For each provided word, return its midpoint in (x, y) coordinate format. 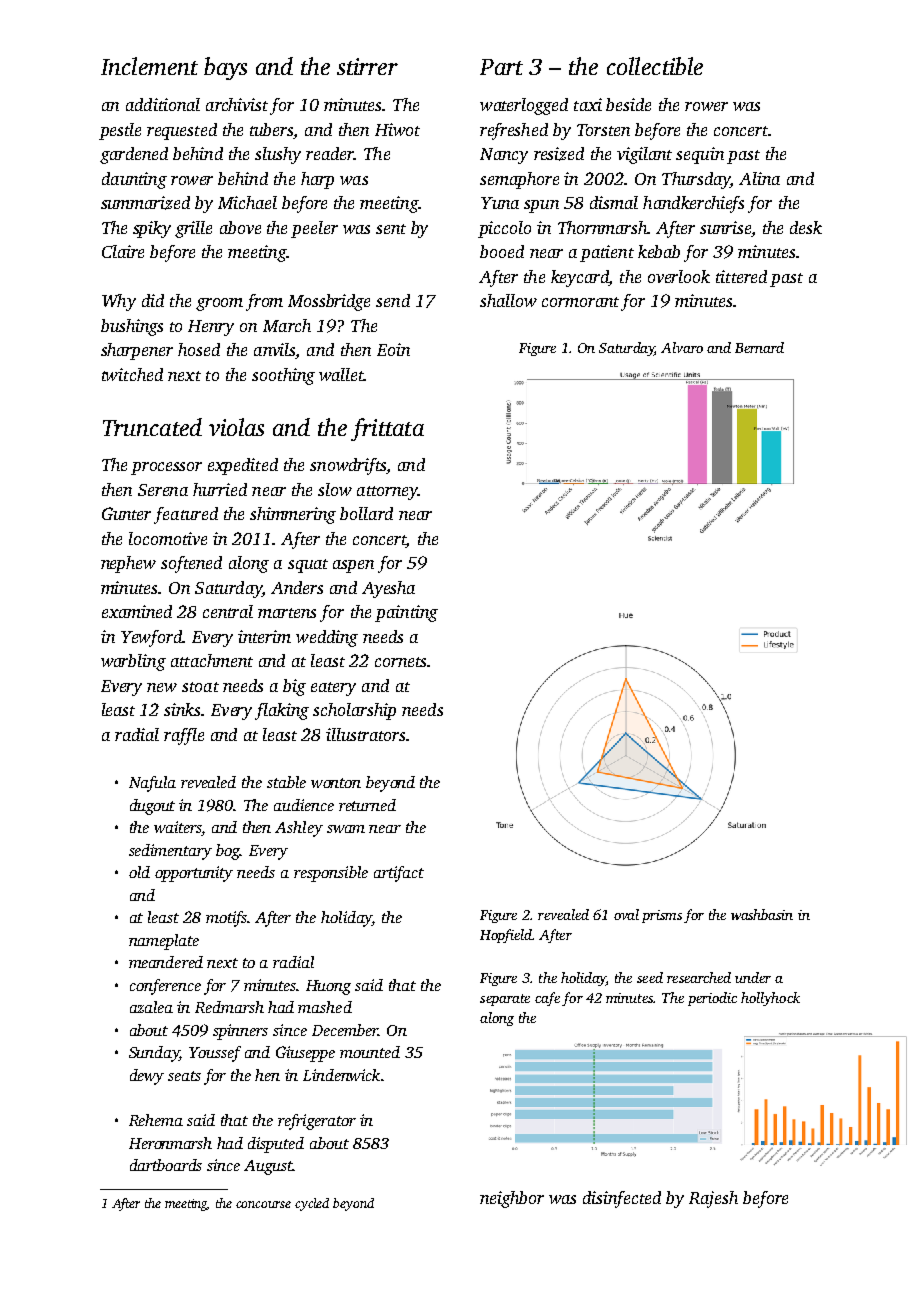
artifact (399, 874)
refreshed (514, 131)
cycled (312, 1204)
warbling (133, 662)
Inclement (149, 66)
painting (406, 613)
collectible (655, 66)
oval (626, 914)
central (228, 611)
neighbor (512, 1199)
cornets (400, 662)
